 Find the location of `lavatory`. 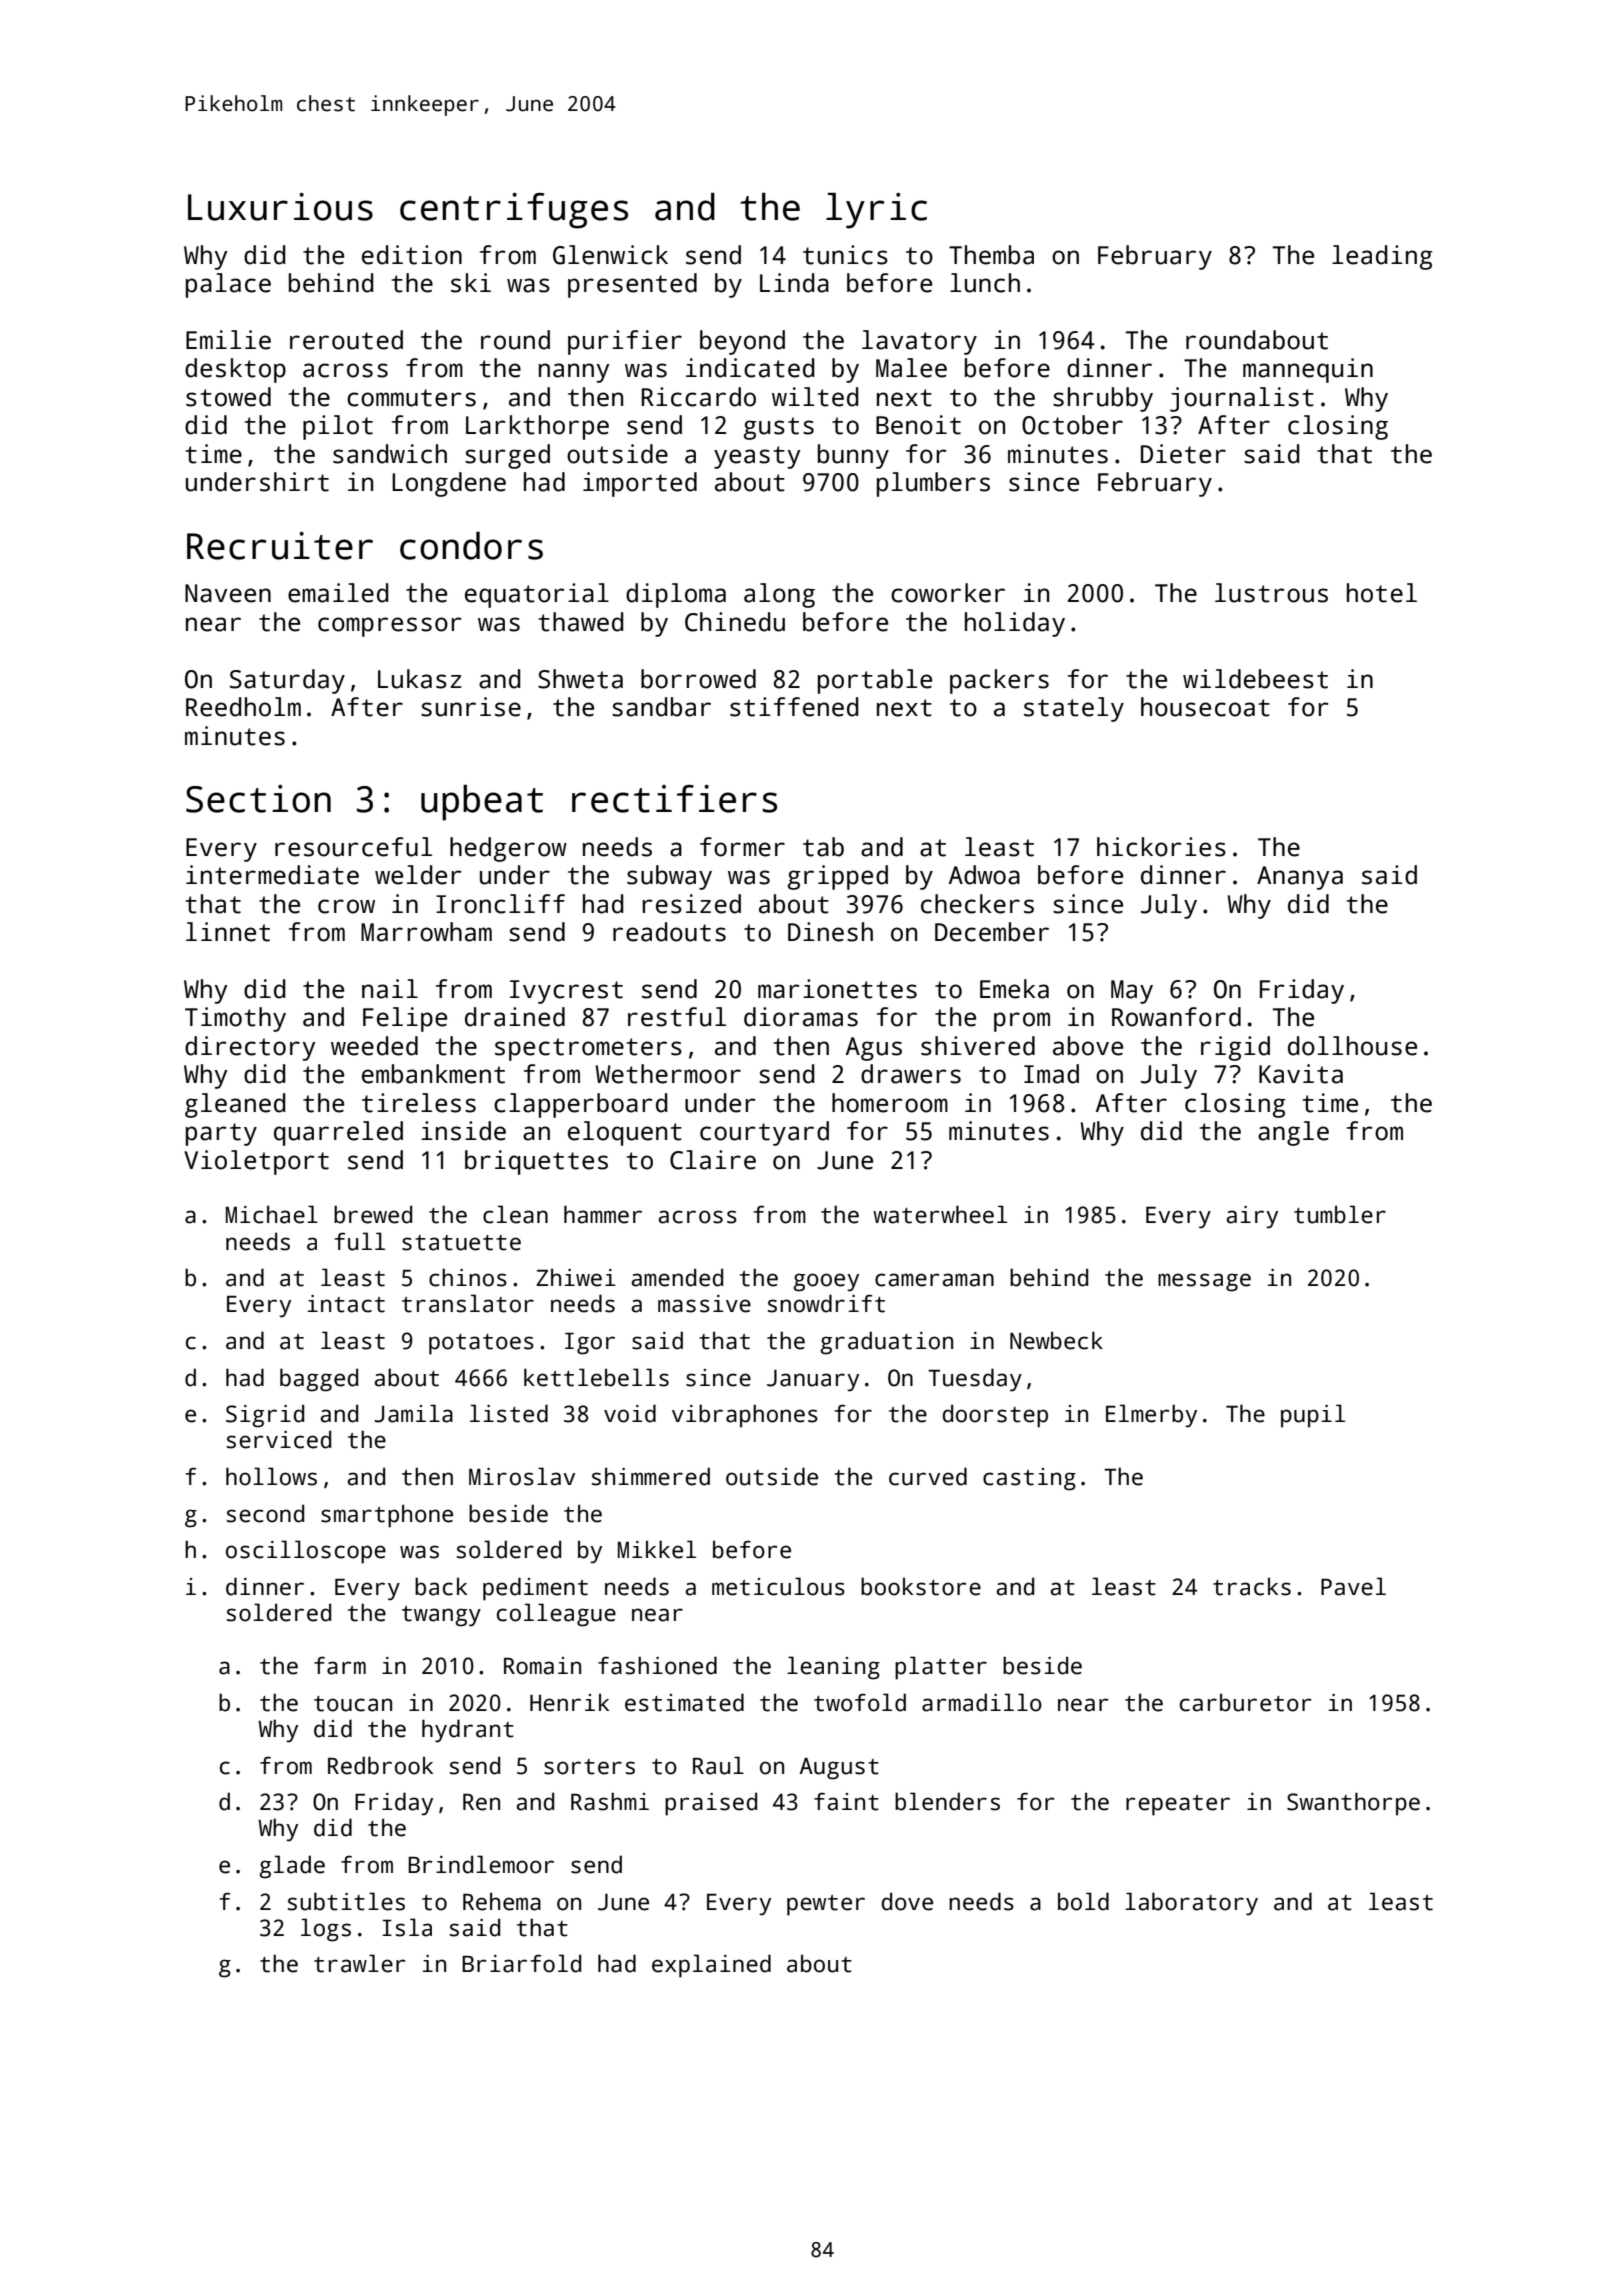

lavatory is located at coordinates (919, 342).
